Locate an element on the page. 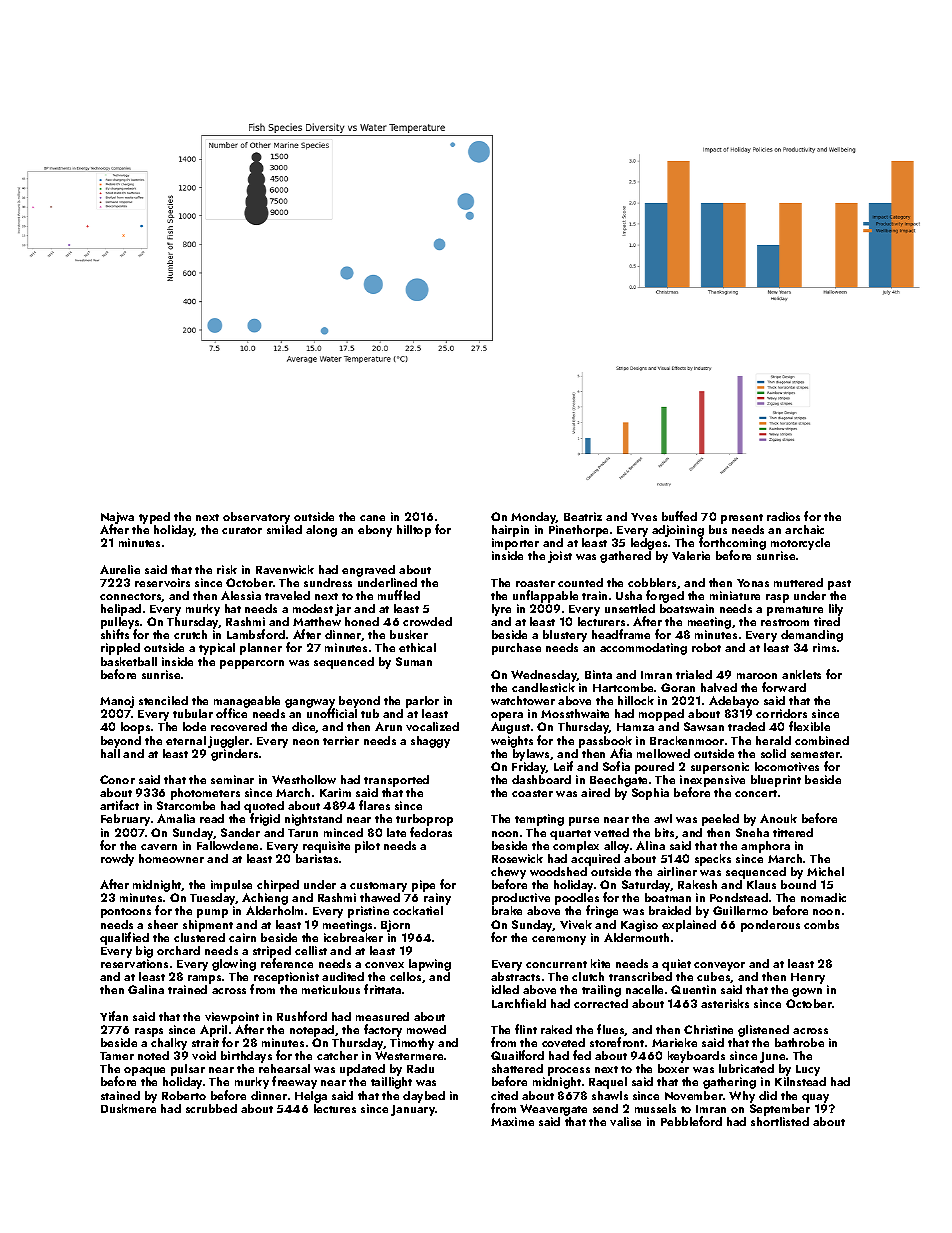 The height and width of the document is (1233, 952). buffed is located at coordinates (679, 516).
